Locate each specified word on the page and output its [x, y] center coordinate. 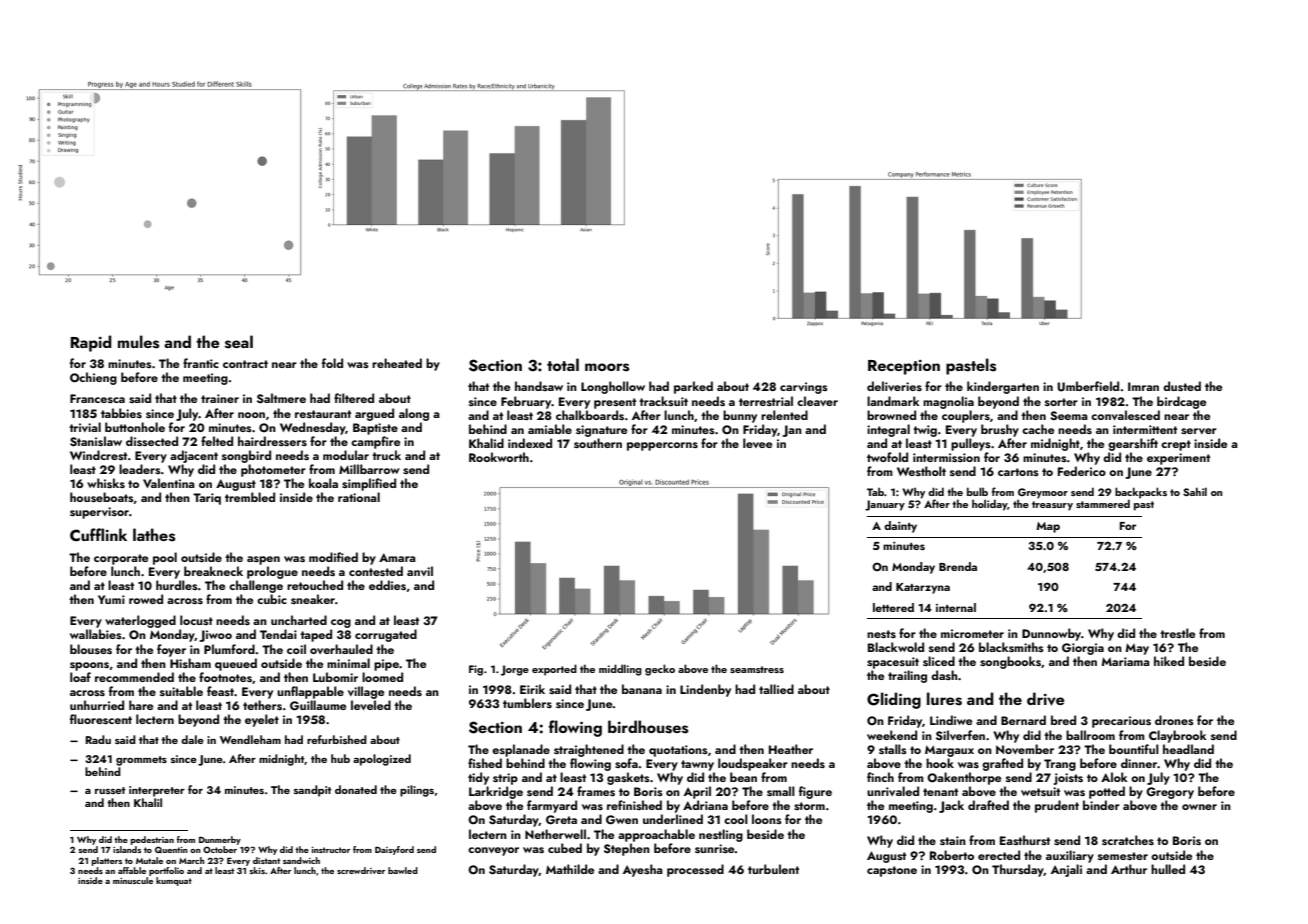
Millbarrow [369, 469]
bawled [403, 870]
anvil [420, 571]
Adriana [705, 805]
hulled [1168, 869]
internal [956, 607]
